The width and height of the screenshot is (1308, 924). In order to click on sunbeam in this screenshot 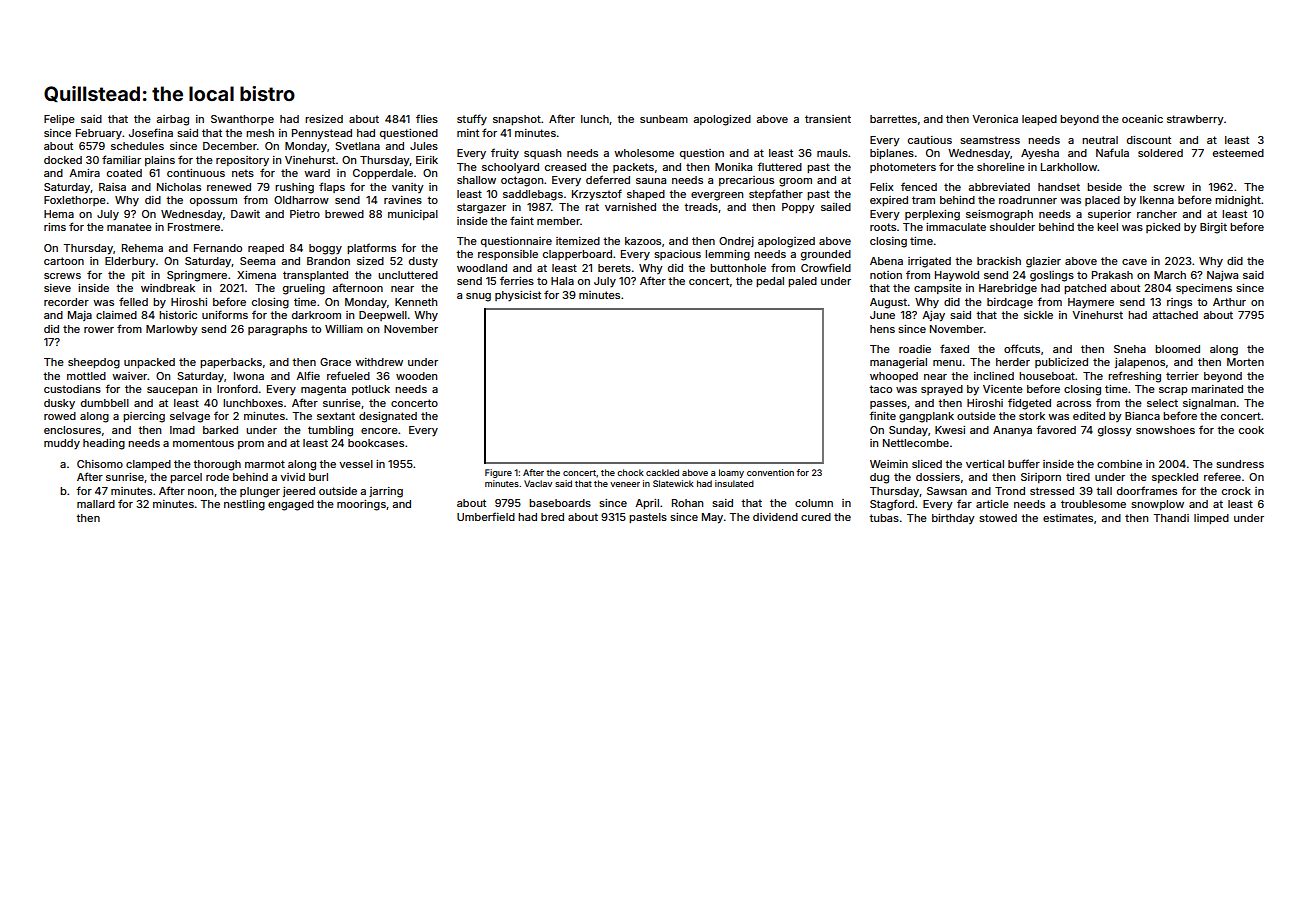, I will do `click(664, 119)`.
